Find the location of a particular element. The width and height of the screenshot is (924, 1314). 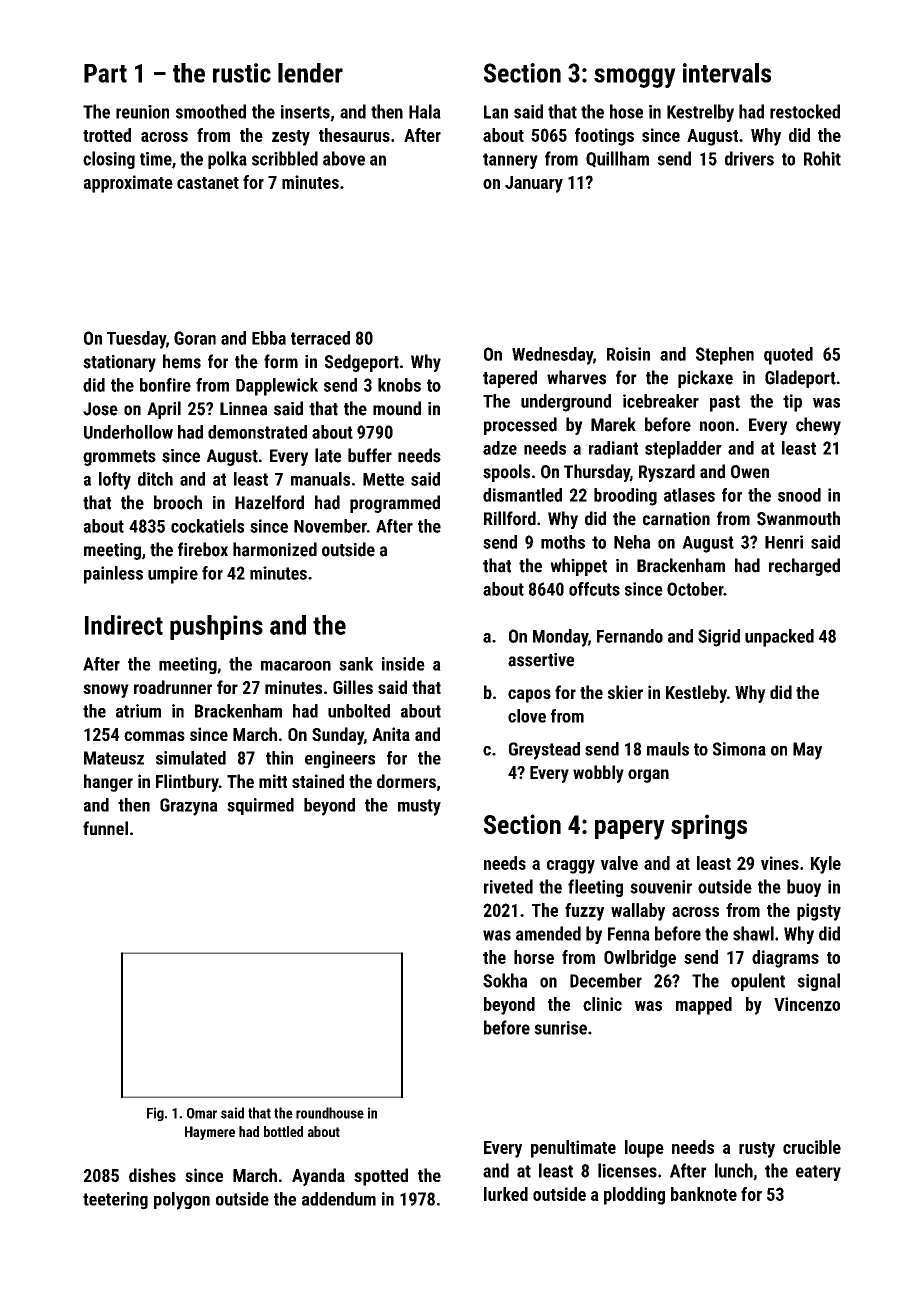

intervals is located at coordinates (727, 73).
